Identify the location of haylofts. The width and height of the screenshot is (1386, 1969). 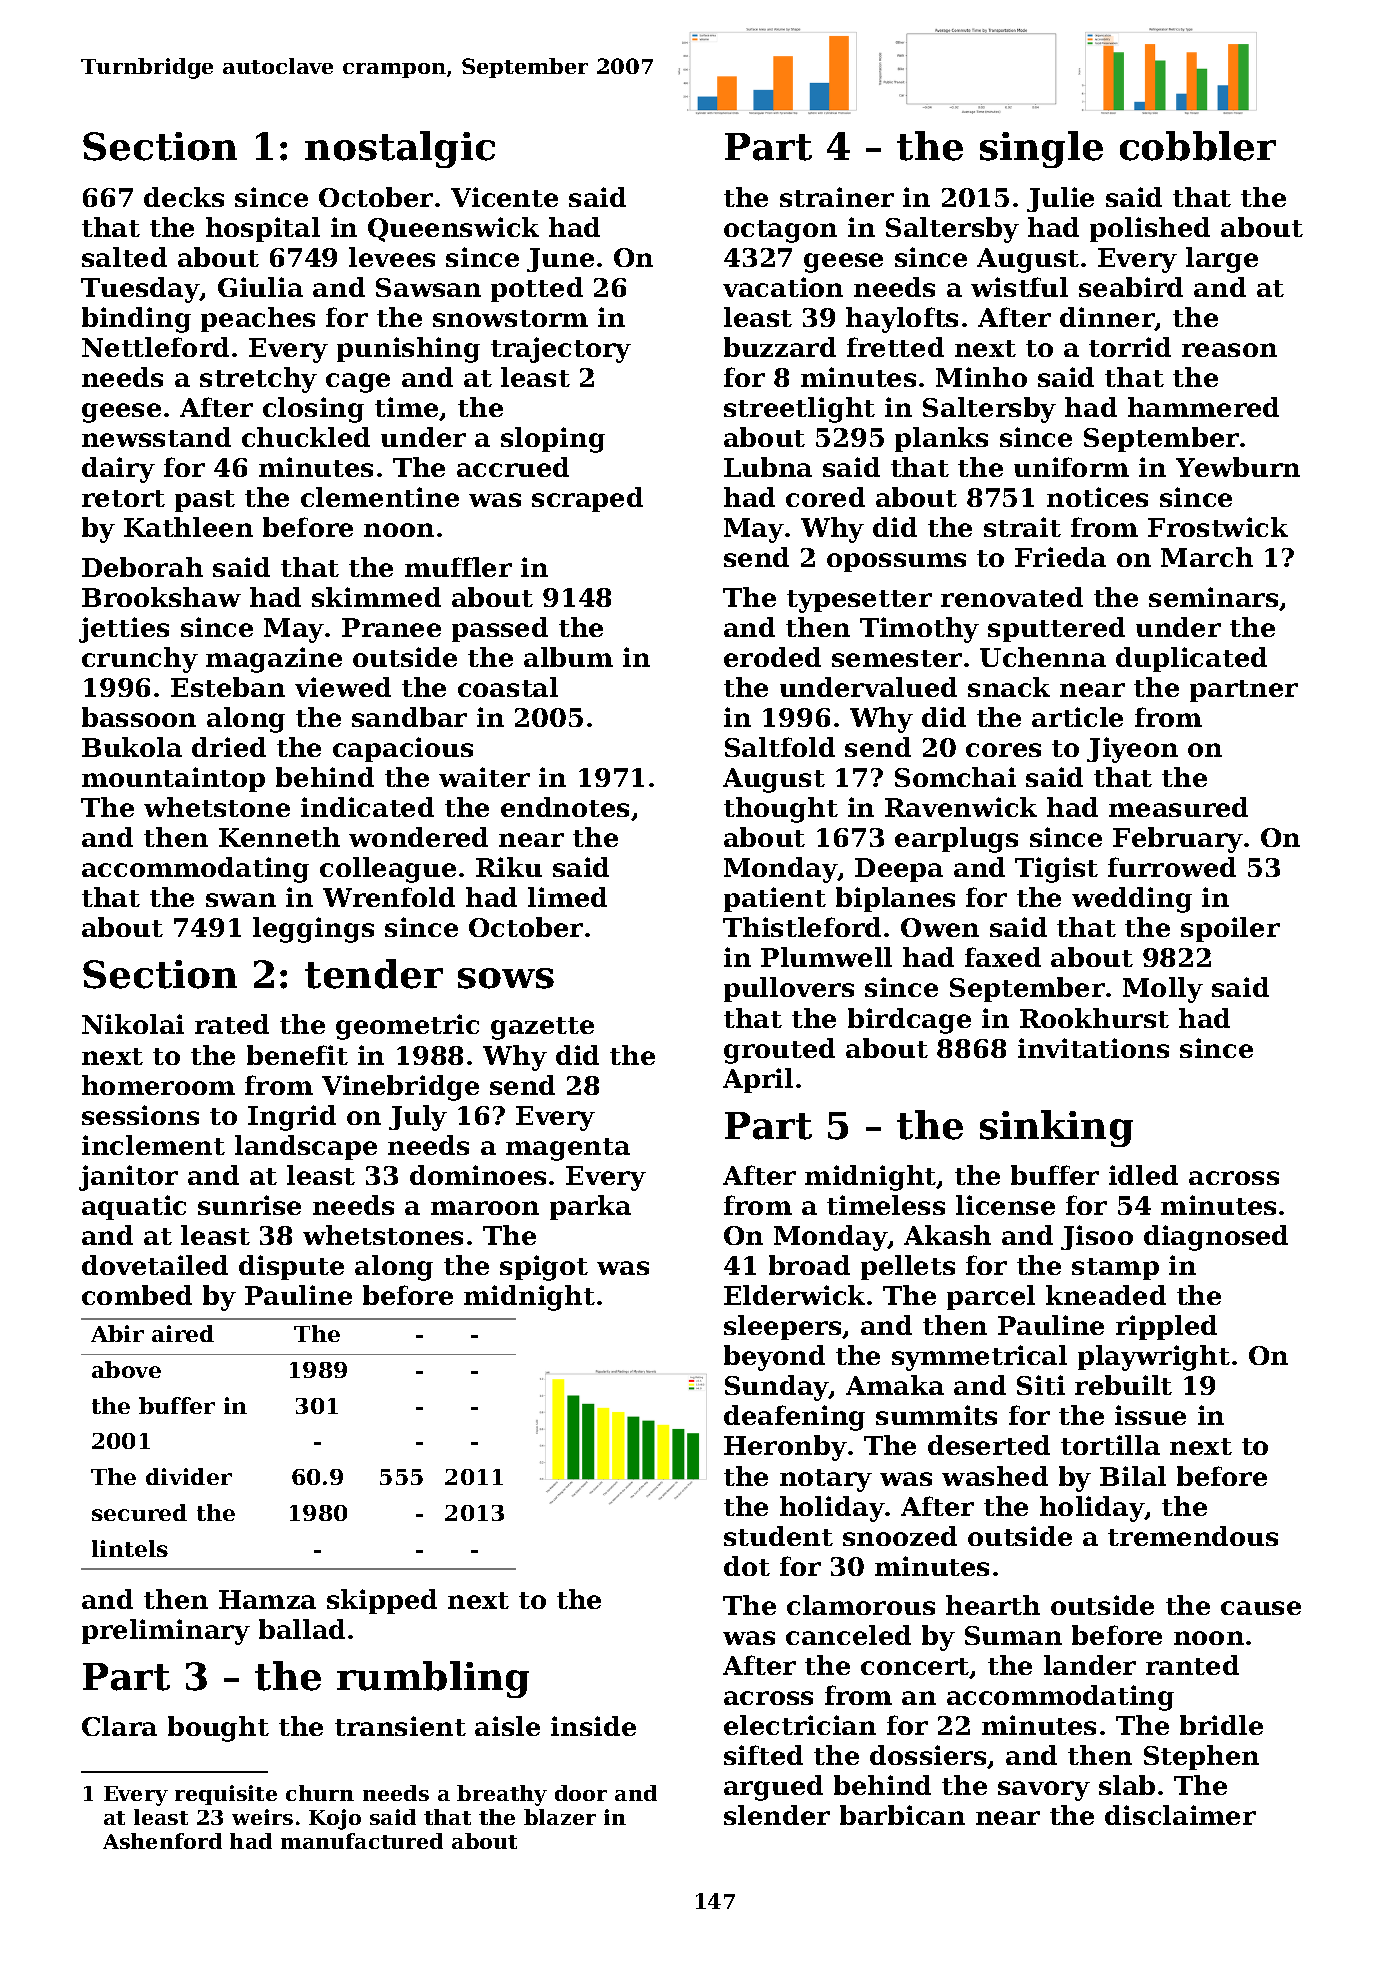
(902, 320).
